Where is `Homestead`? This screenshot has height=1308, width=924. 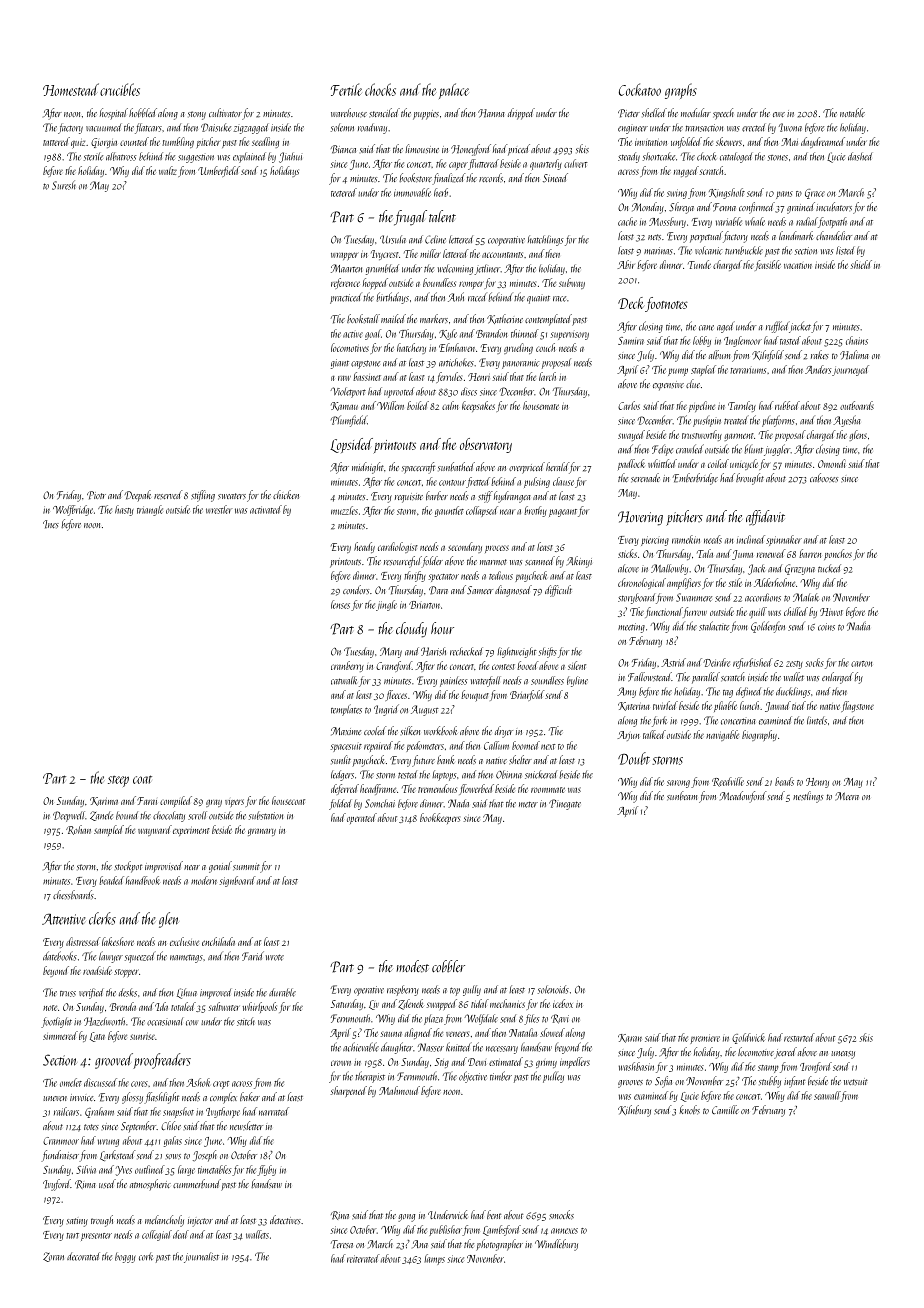
Homestead is located at coordinates (71, 89).
